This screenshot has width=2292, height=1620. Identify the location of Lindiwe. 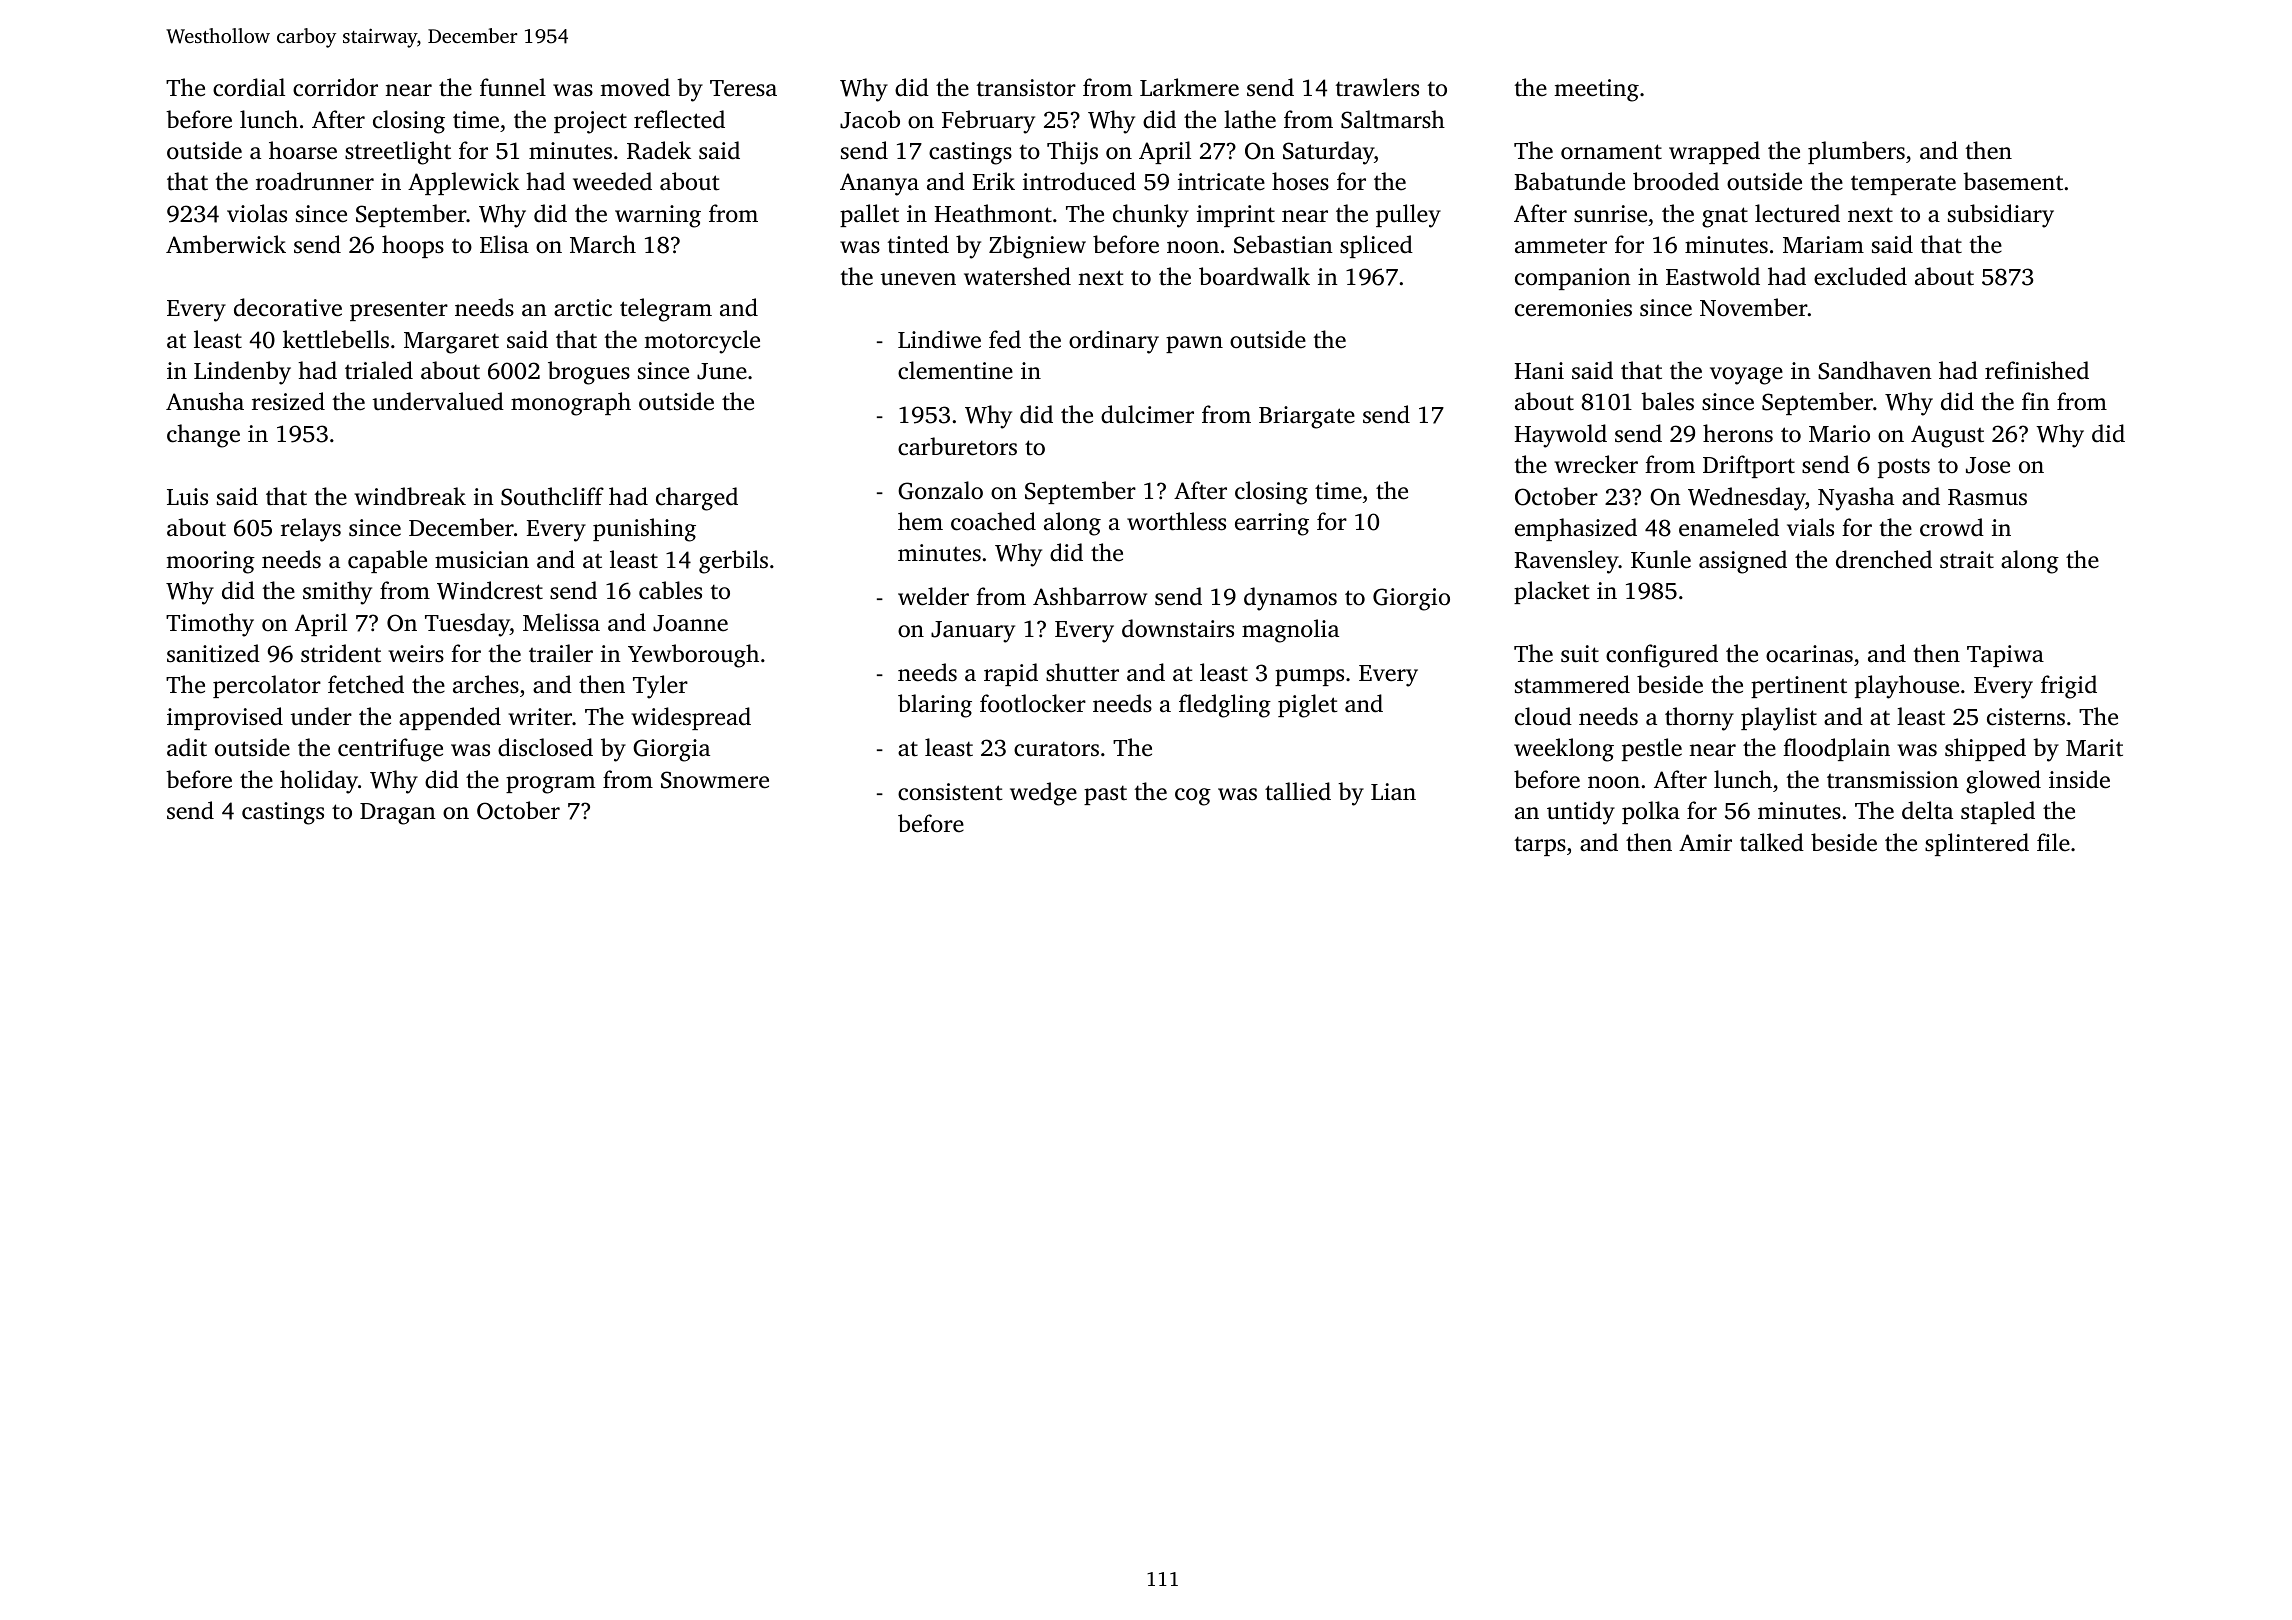
(939, 339).
